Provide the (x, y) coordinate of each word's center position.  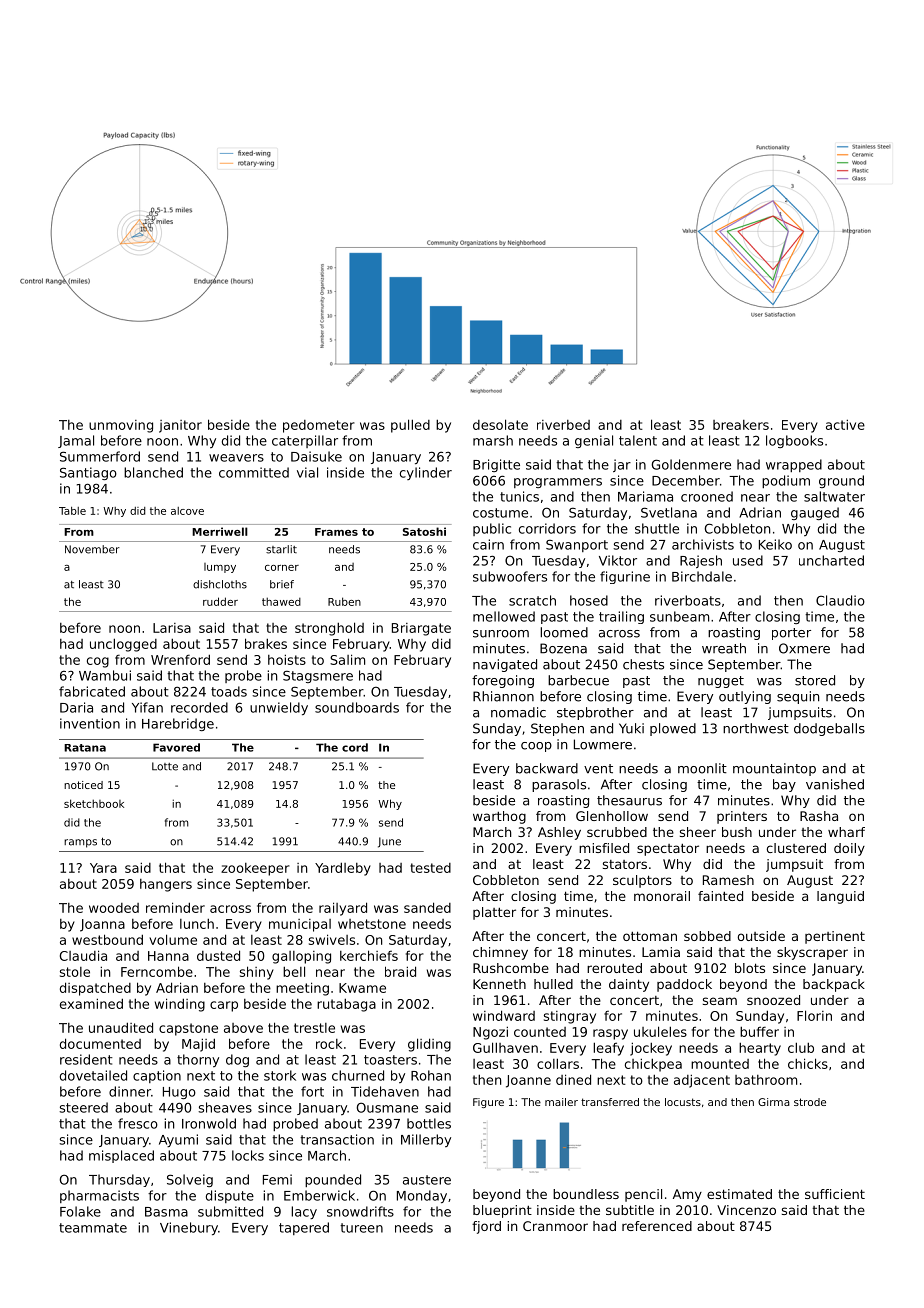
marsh (493, 440)
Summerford (100, 456)
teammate (93, 1228)
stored (815, 680)
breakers (741, 425)
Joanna (102, 925)
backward (547, 768)
